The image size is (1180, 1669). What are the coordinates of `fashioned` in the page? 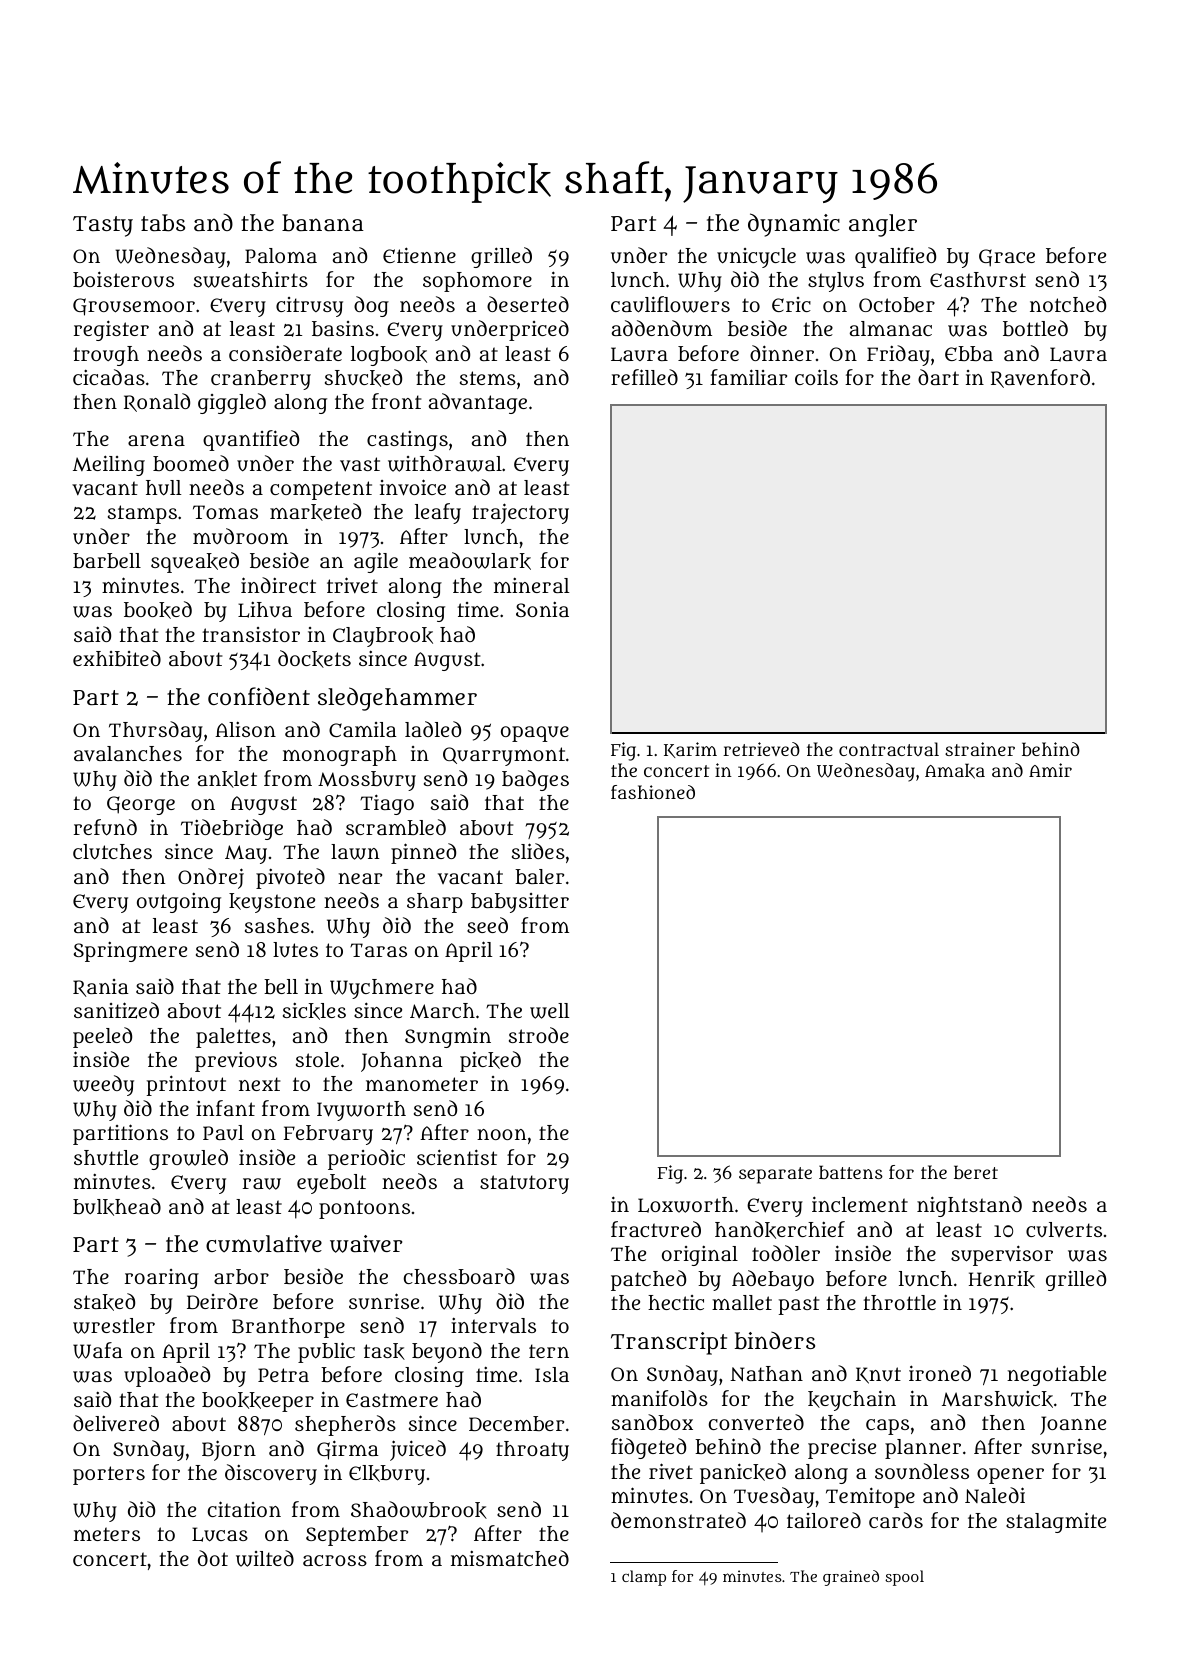 It's located at (653, 792).
